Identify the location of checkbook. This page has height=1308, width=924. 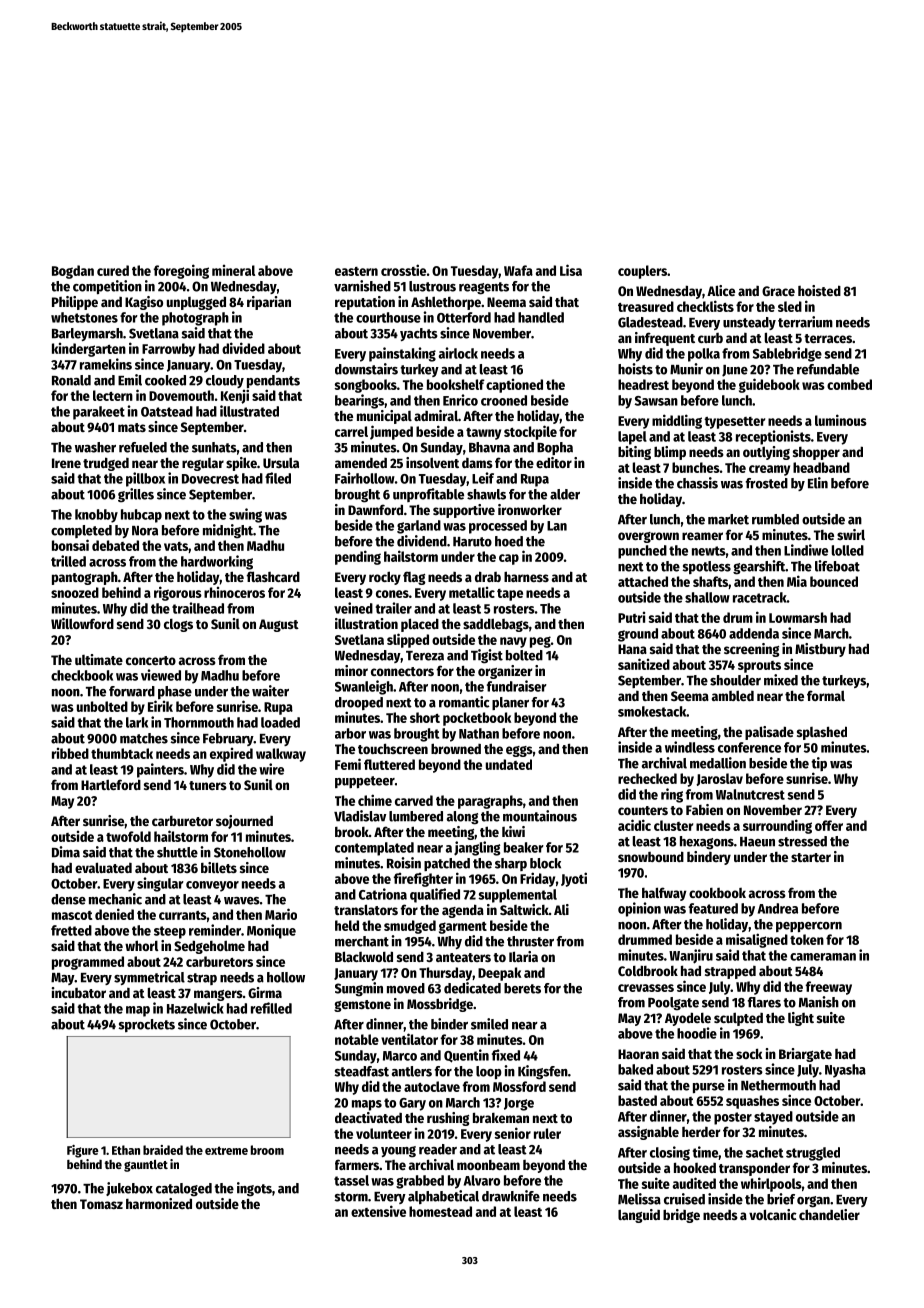
(82, 675).
